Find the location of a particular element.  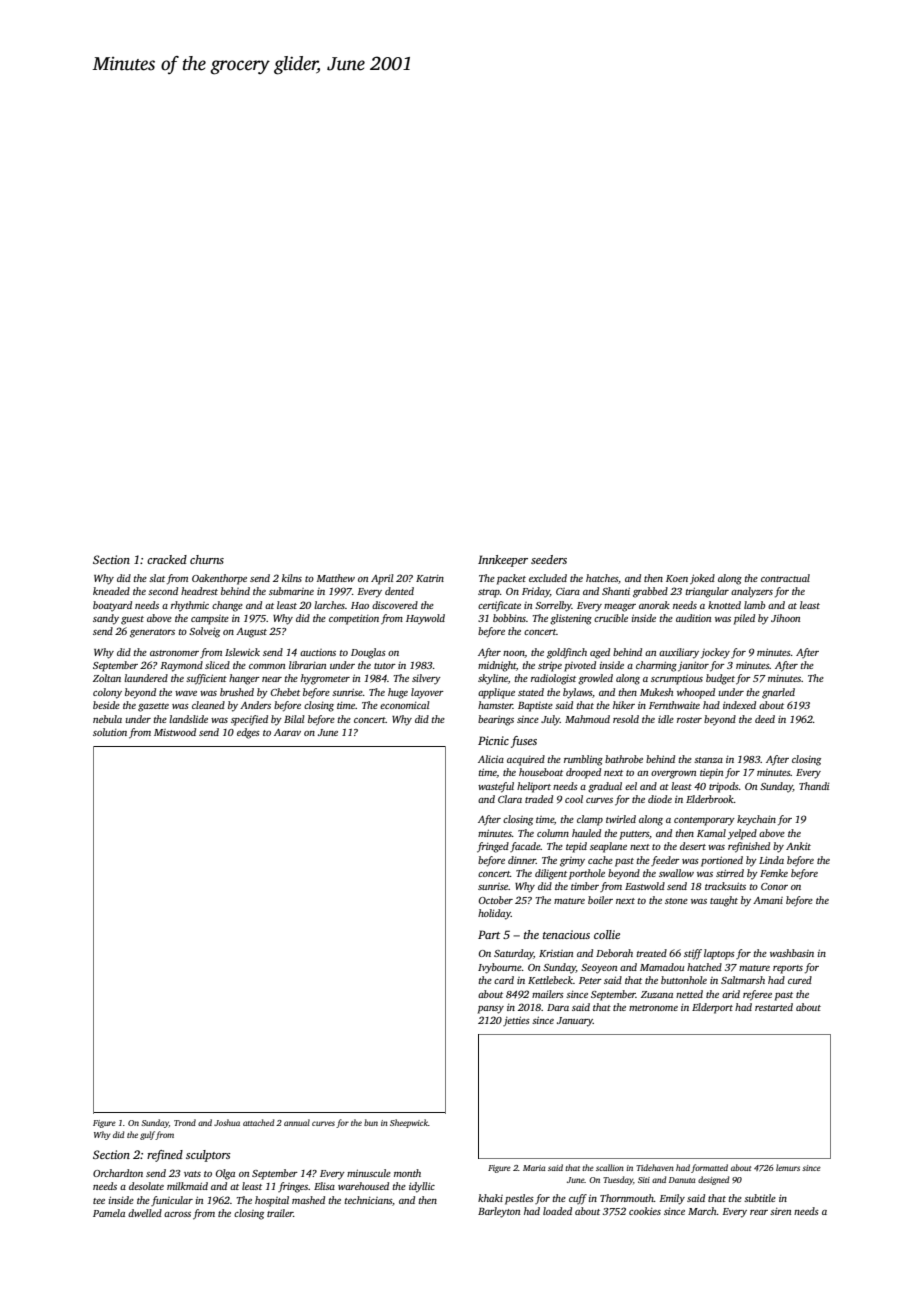

contractual is located at coordinates (785, 578).
